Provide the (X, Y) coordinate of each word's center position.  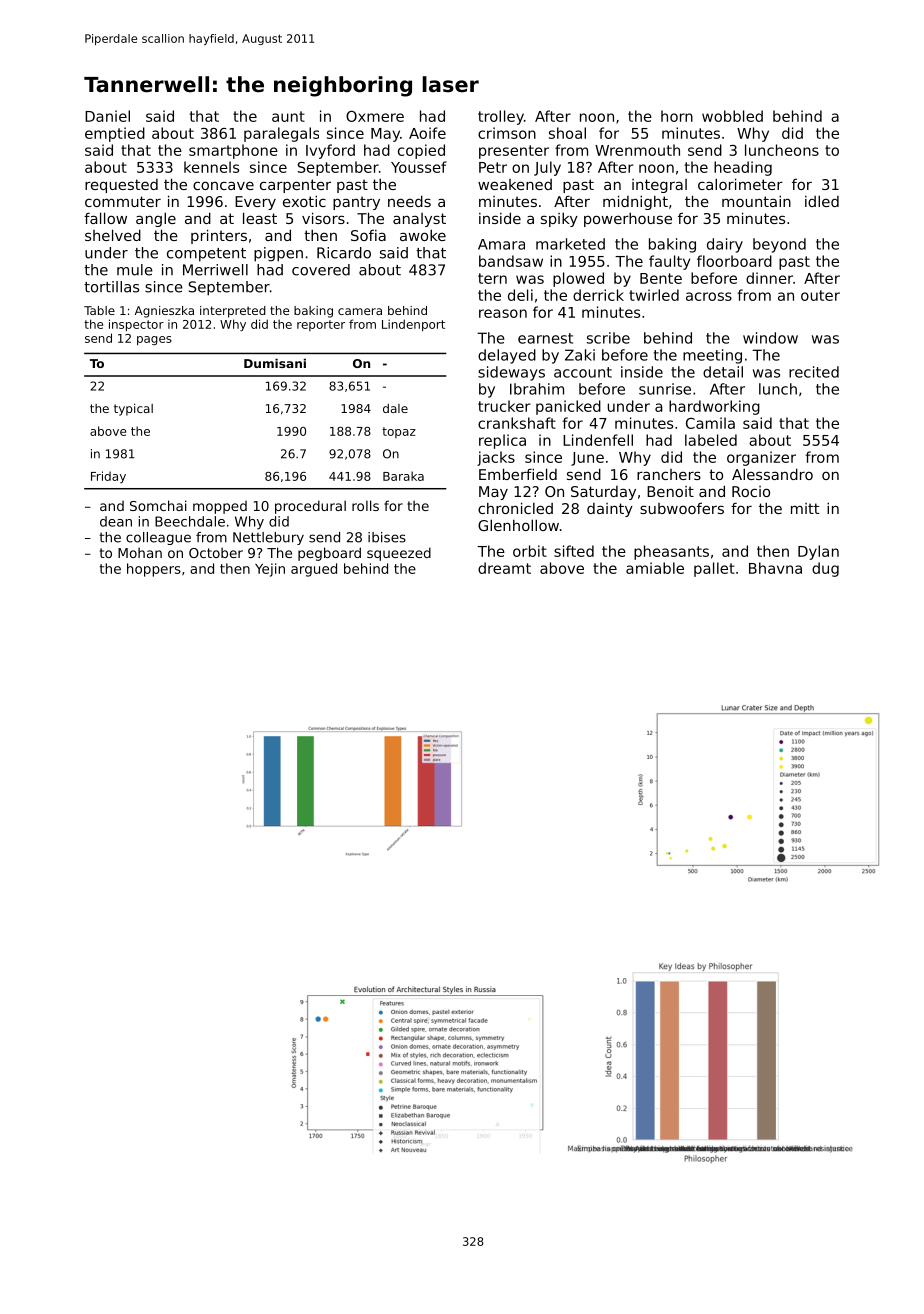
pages (154, 340)
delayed (507, 356)
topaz (399, 432)
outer (820, 295)
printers (219, 236)
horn (677, 116)
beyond (779, 245)
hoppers (154, 570)
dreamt (504, 568)
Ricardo (344, 253)
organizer (761, 458)
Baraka (403, 476)
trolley (501, 117)
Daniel (107, 116)
